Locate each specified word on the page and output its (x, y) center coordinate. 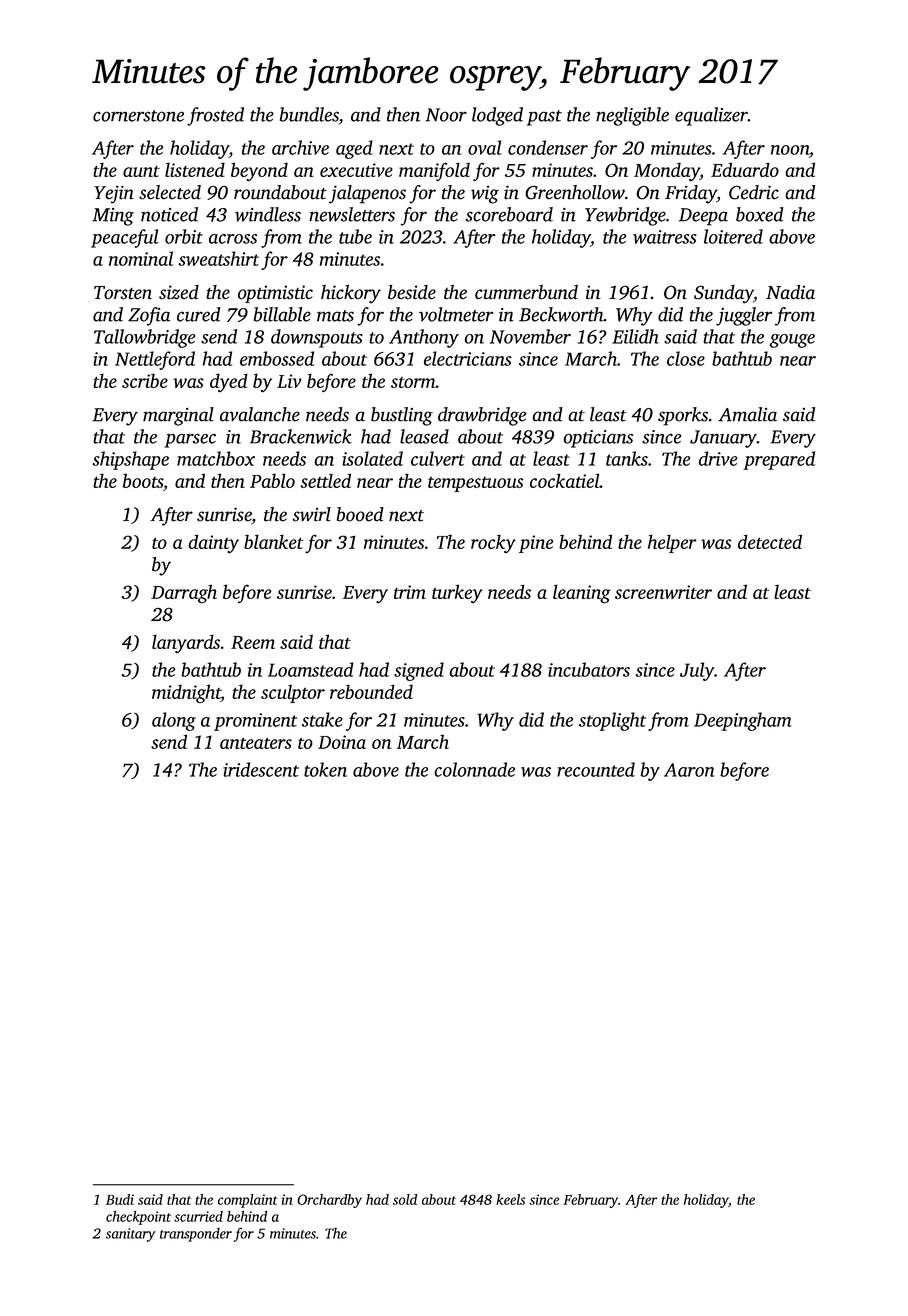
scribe (145, 380)
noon (790, 150)
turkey (457, 593)
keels (510, 1199)
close (686, 358)
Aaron (689, 770)
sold (405, 1199)
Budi (120, 1199)
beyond (259, 171)
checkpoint (138, 1218)
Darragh (184, 594)
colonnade (474, 769)
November (530, 336)
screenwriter (663, 592)
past (544, 118)
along (174, 721)
